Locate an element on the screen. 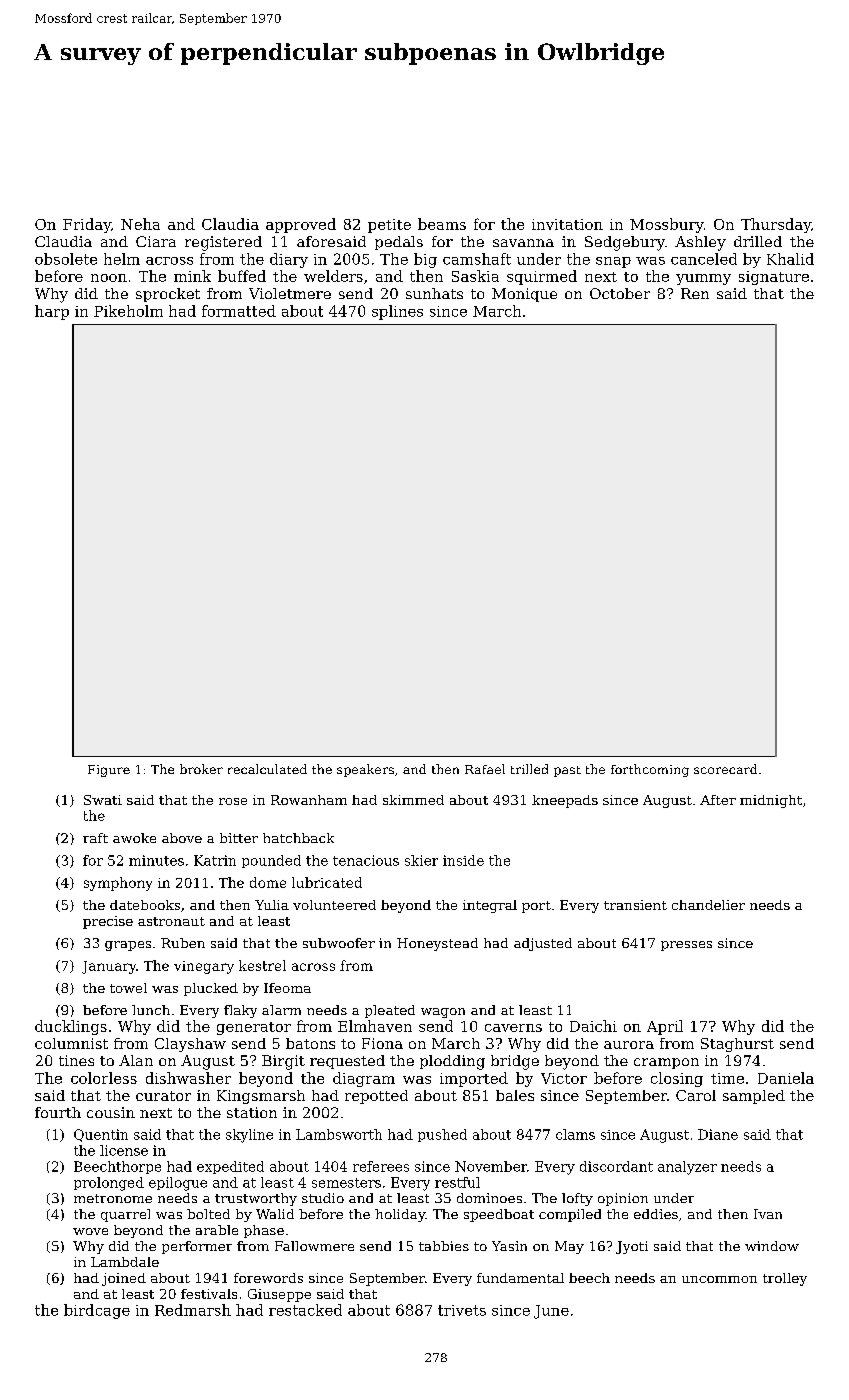 This screenshot has height=1400, width=849. Redmarsh is located at coordinates (193, 1310).
